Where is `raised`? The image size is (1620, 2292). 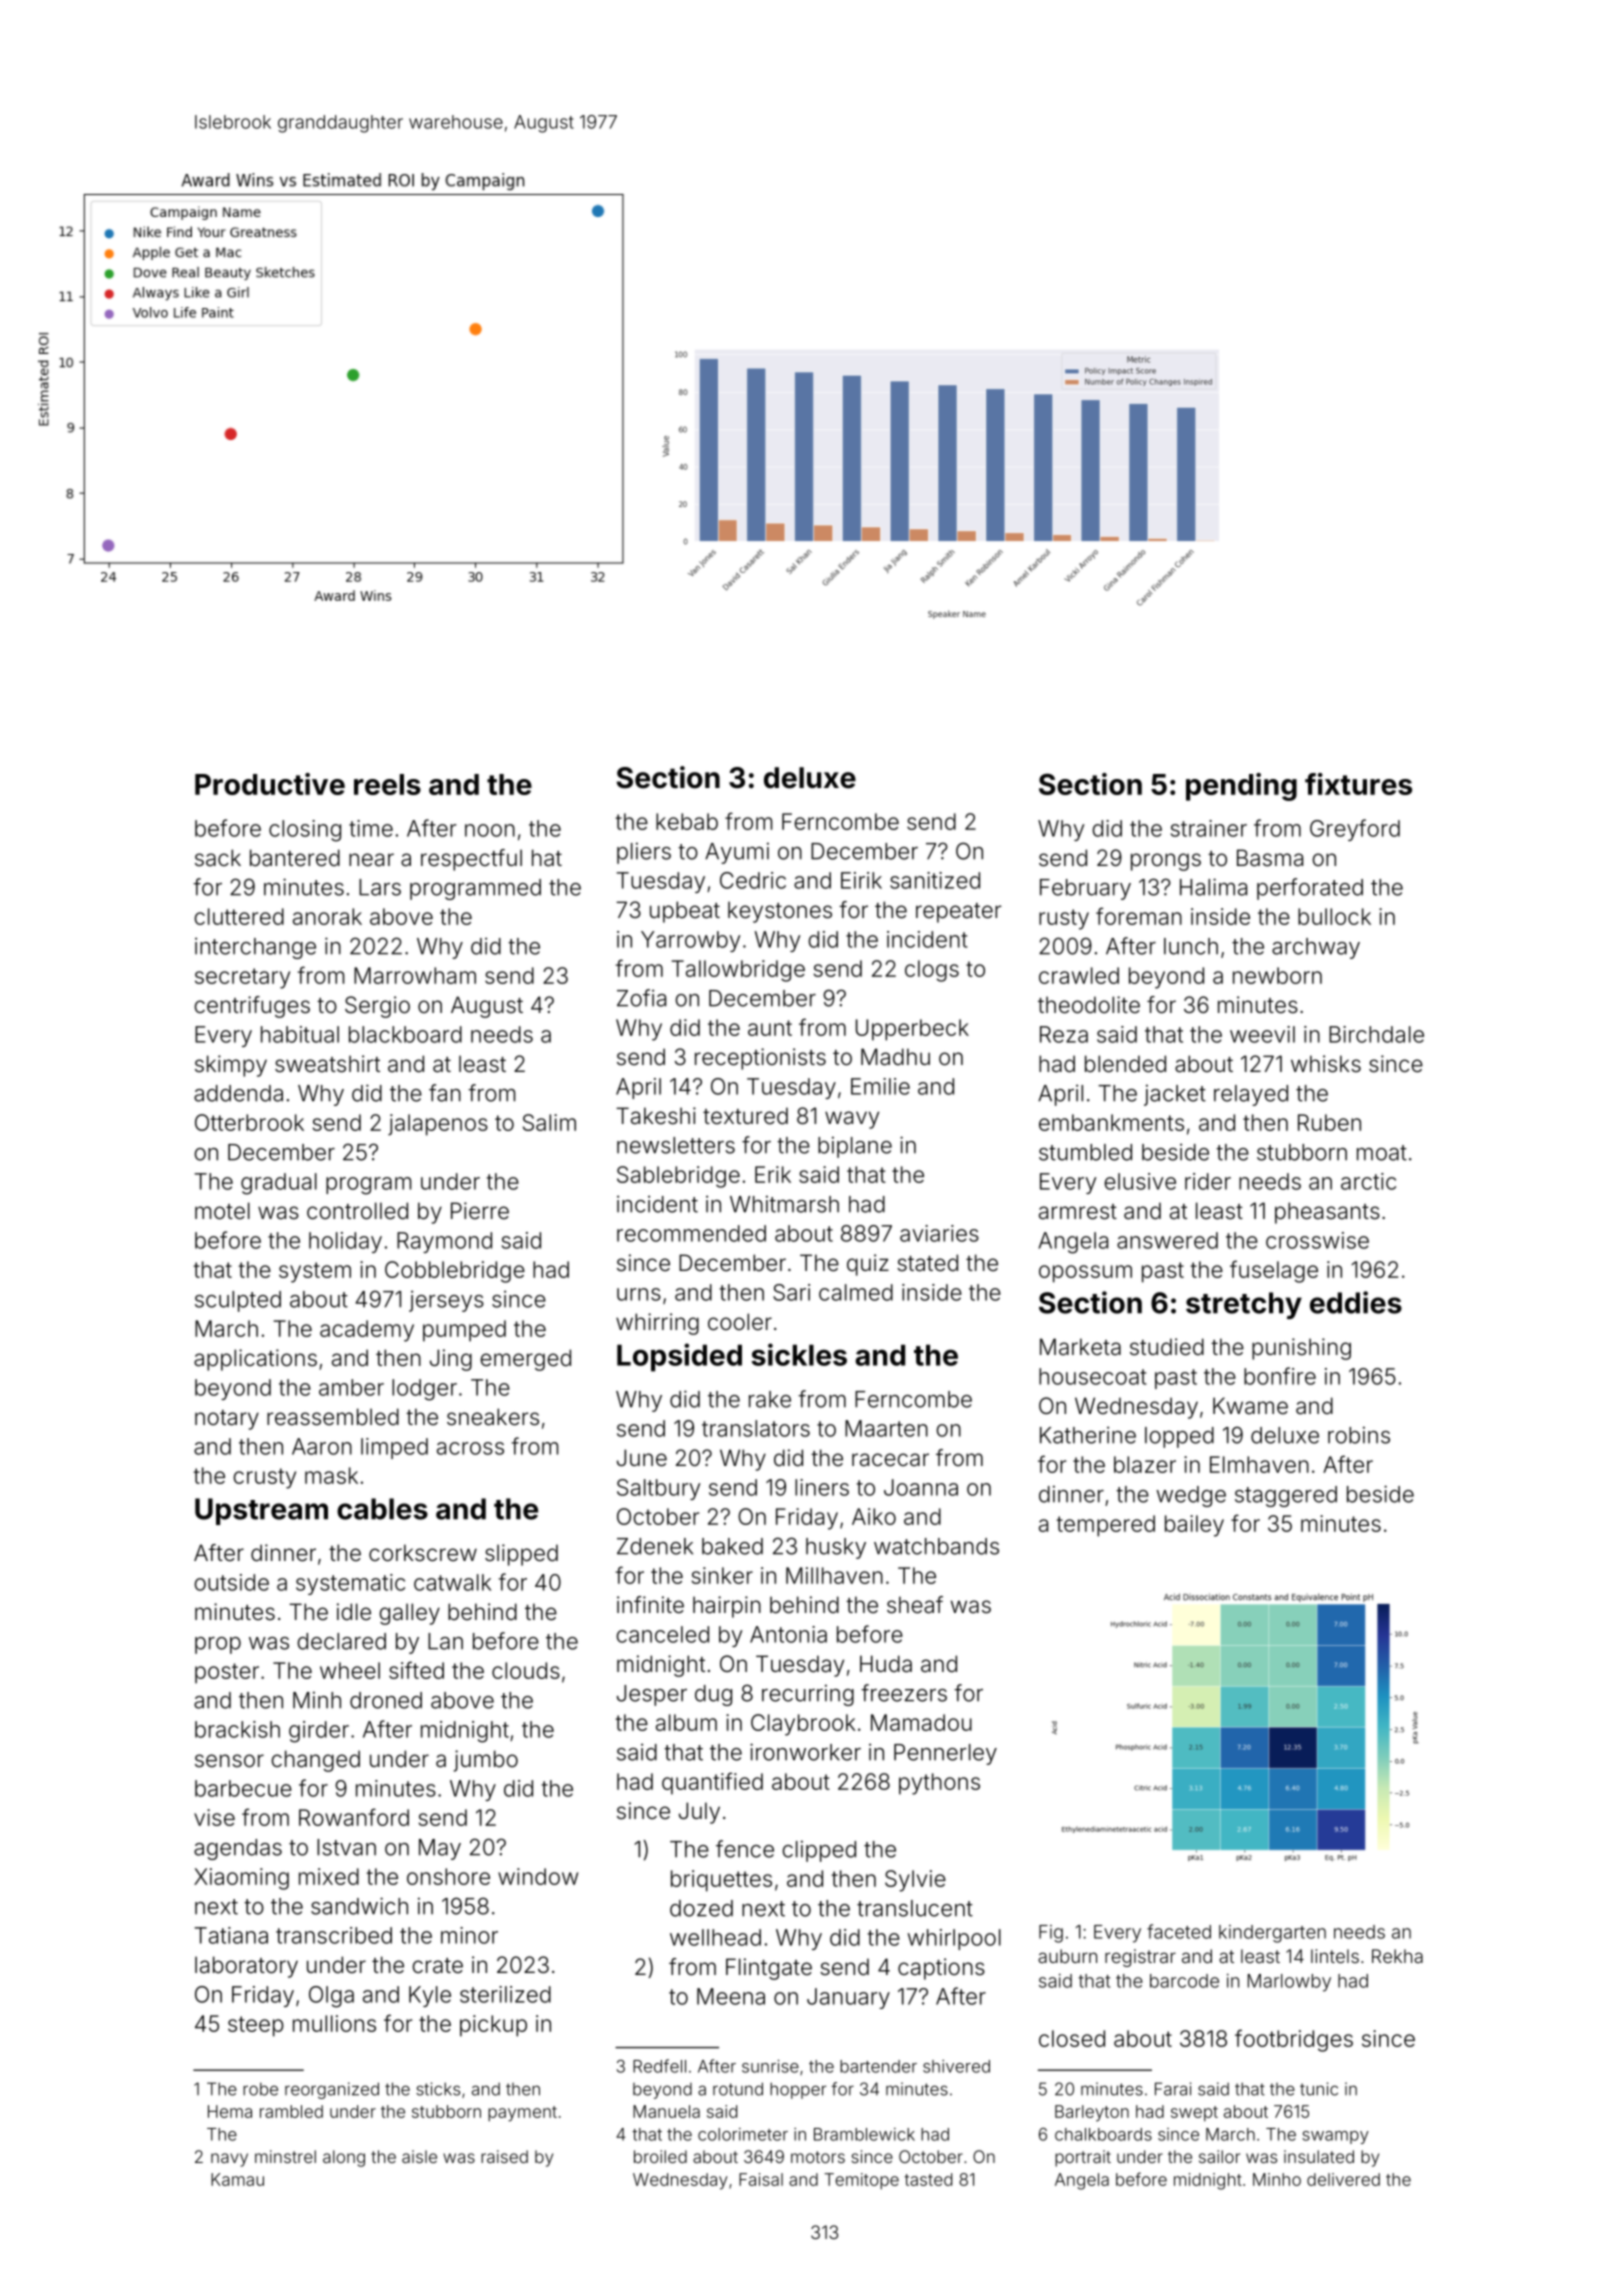 raised is located at coordinates (504, 2156).
